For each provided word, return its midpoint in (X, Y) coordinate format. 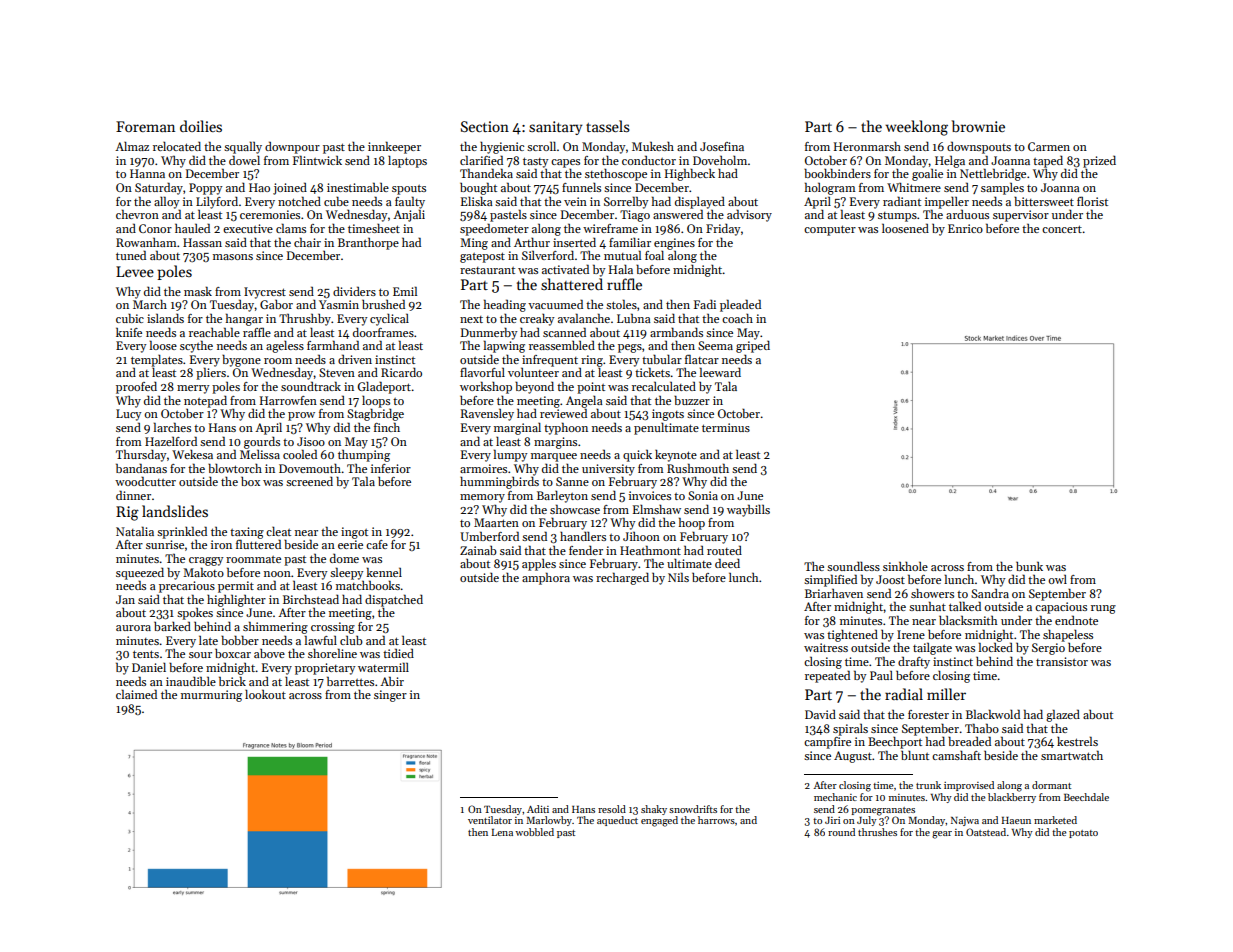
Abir (392, 681)
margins (555, 443)
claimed (136, 694)
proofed (136, 388)
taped (1048, 162)
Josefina (722, 146)
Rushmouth (698, 468)
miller (946, 694)
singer (390, 696)
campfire (827, 743)
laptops (407, 162)
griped (753, 347)
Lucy (128, 415)
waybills (748, 510)
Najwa (965, 821)
